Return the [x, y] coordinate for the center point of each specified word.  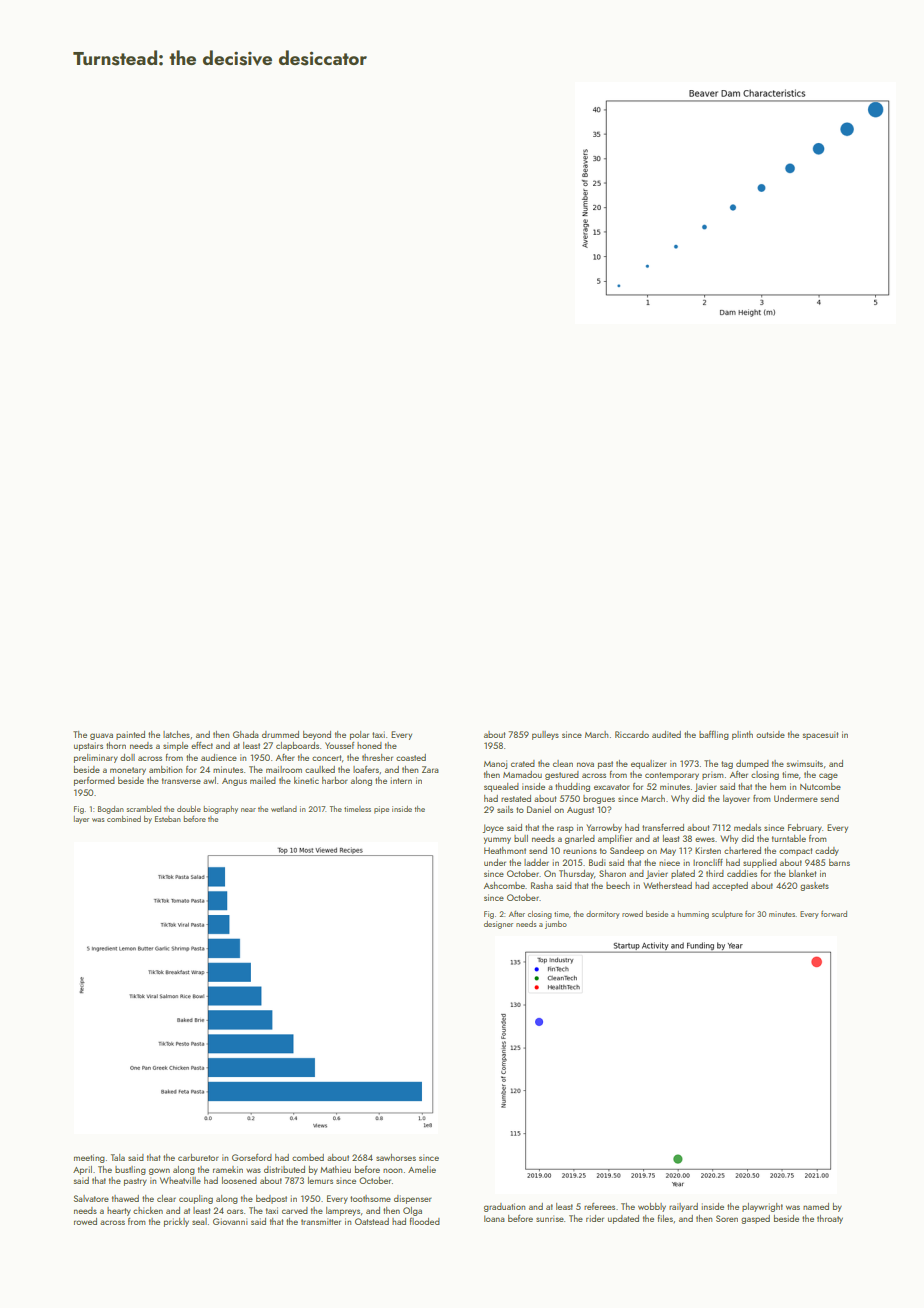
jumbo [556, 925]
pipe [381, 810]
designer [498, 925]
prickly [176, 1222]
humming [693, 915]
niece [669, 862]
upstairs [88, 746]
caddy [827, 851]
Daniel [539, 809]
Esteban [168, 819]
